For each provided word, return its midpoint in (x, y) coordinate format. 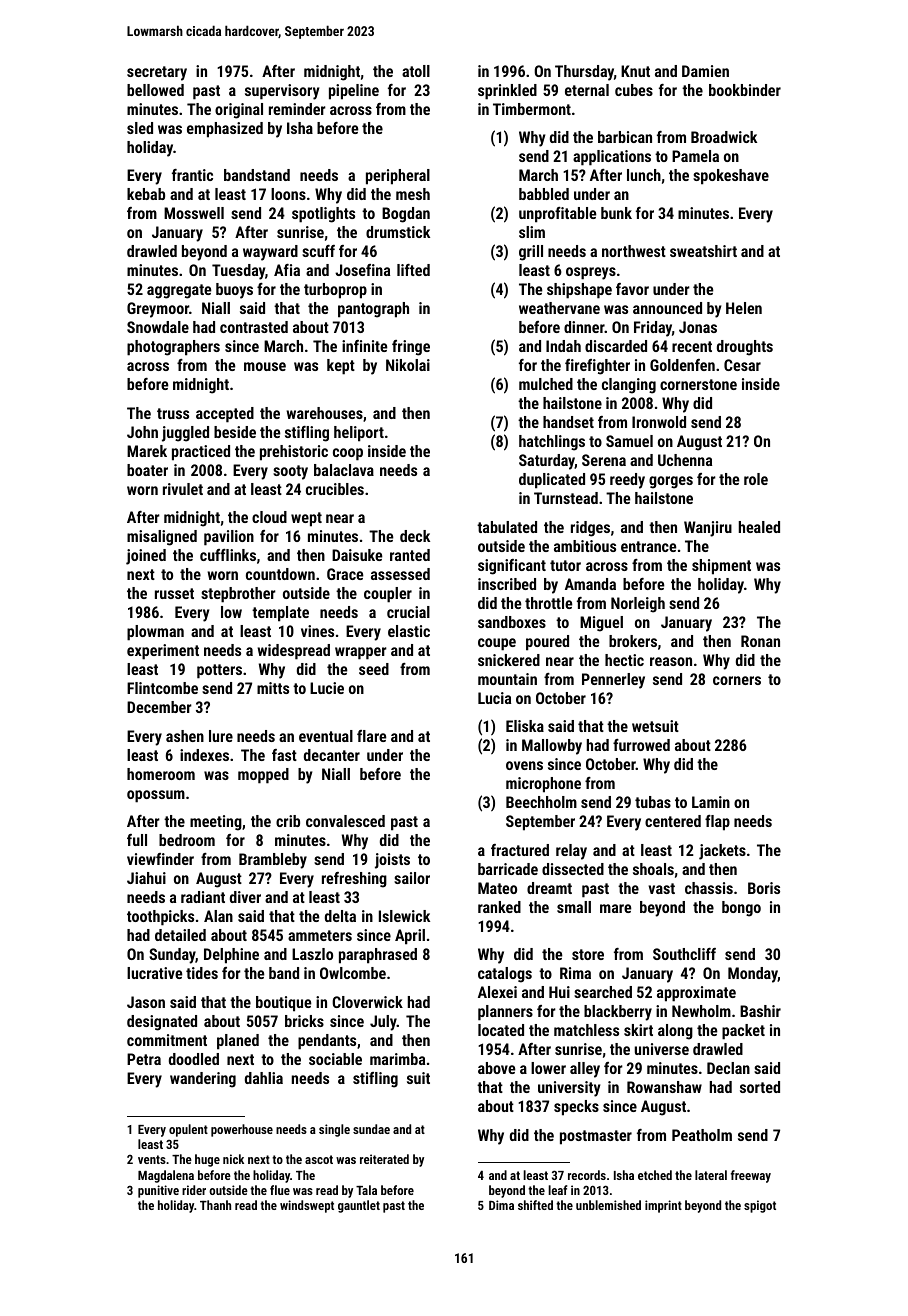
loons (288, 194)
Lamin (711, 802)
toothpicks (160, 918)
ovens (524, 765)
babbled (544, 194)
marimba (397, 1059)
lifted (413, 270)
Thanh (215, 1205)
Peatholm (702, 1135)
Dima (501, 1205)
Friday (653, 329)
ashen (185, 736)
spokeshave (731, 177)
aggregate (179, 291)
